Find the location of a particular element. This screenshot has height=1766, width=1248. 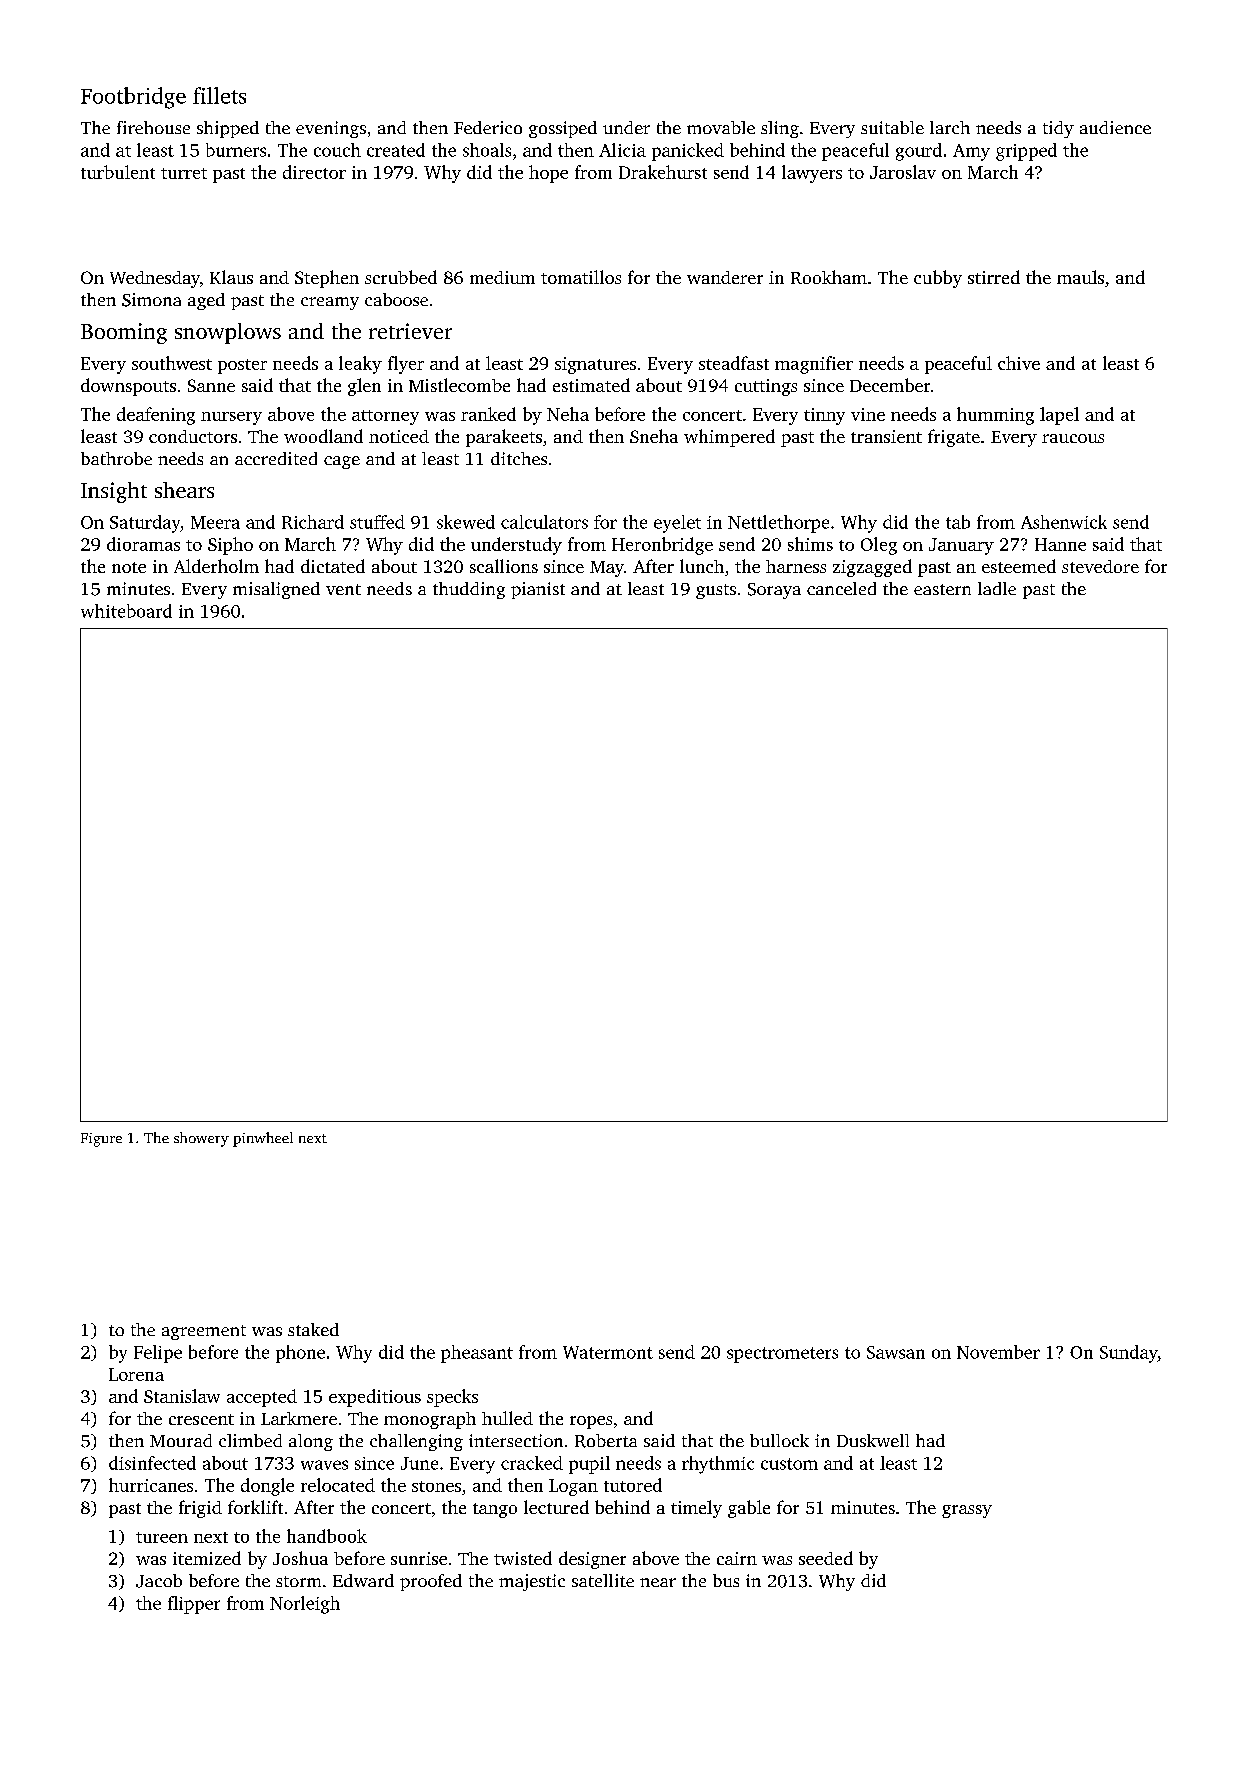

chive is located at coordinates (1019, 363).
